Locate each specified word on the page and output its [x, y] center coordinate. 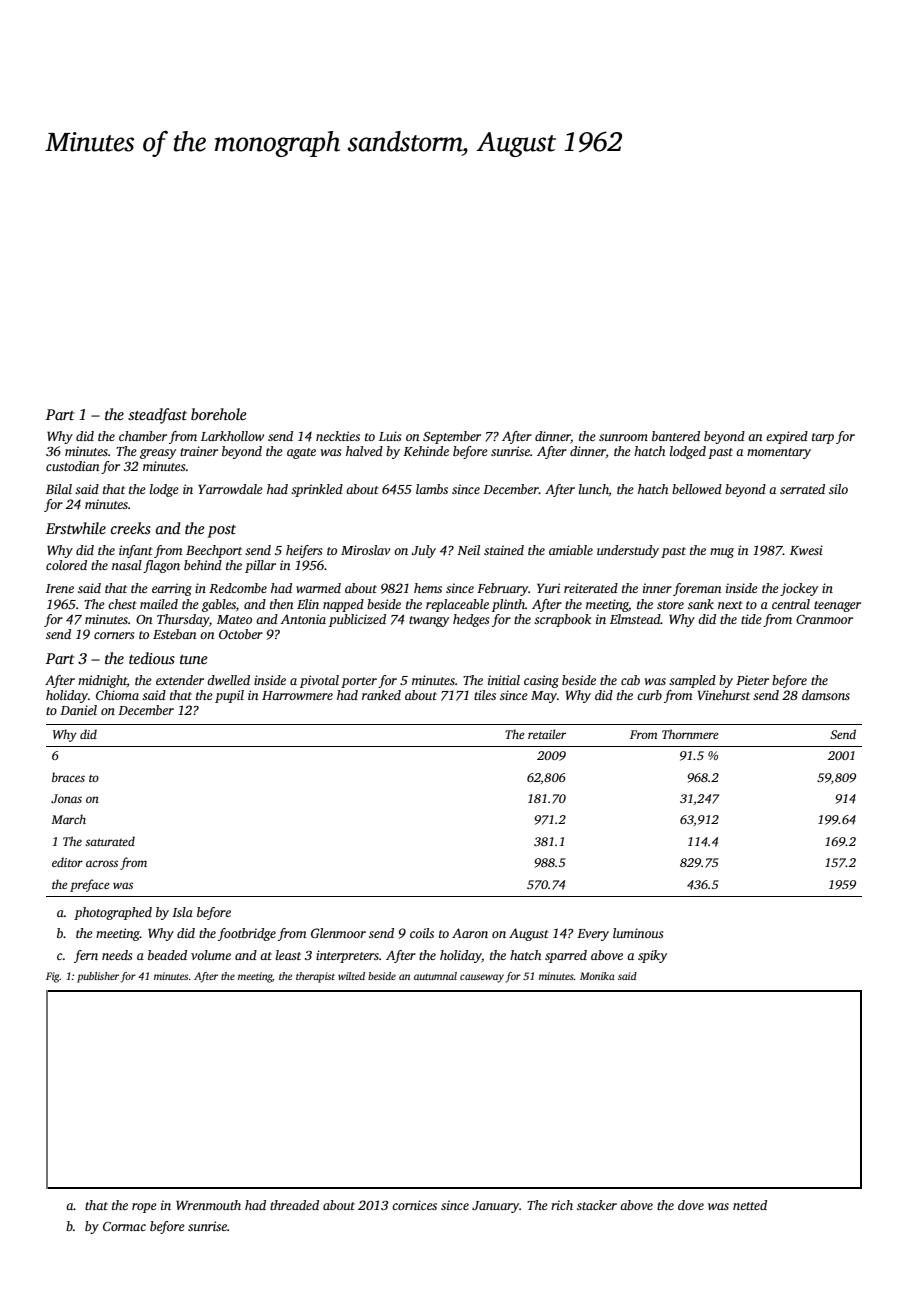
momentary [779, 453]
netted [750, 1205]
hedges [471, 620]
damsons [826, 695]
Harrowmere [297, 695]
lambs [432, 489]
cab [630, 680]
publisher [98, 977]
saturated [110, 841]
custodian [73, 466]
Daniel [78, 710]
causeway [482, 978]
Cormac [124, 1226]
